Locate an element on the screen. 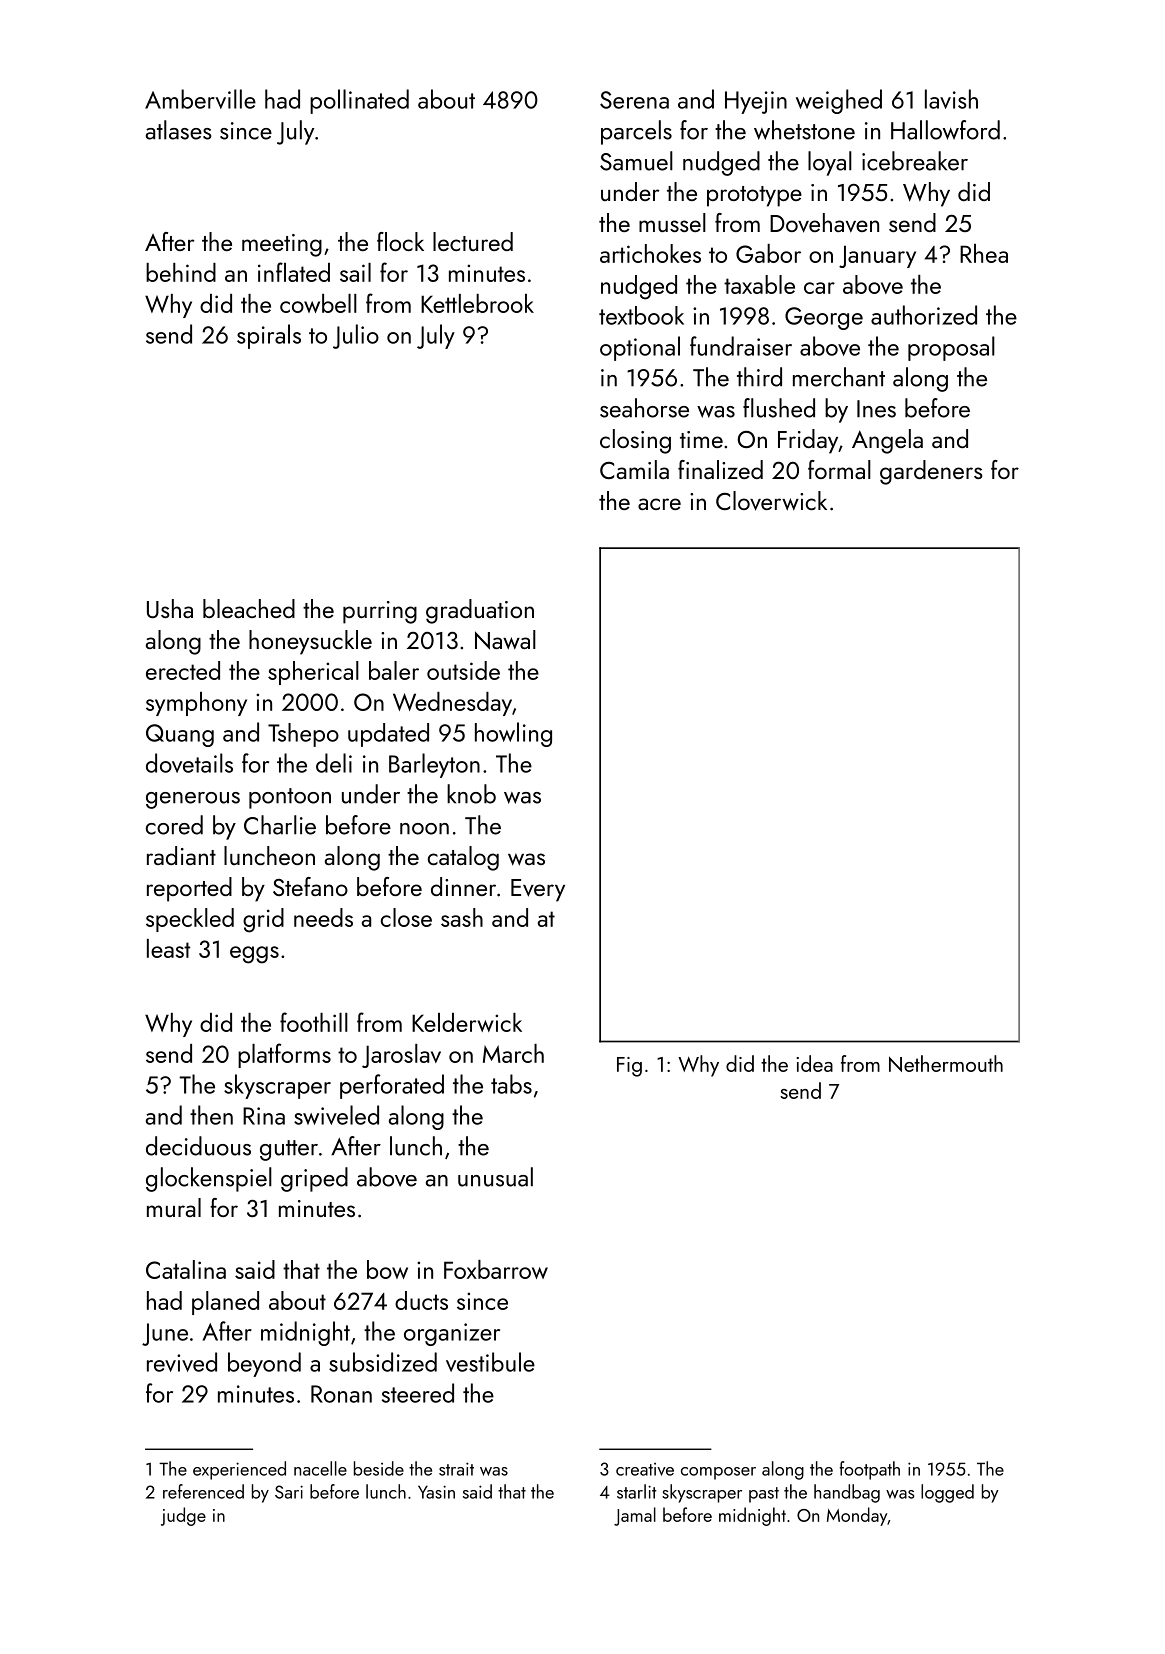 The height and width of the screenshot is (1654, 1165). June is located at coordinates (165, 1334).
